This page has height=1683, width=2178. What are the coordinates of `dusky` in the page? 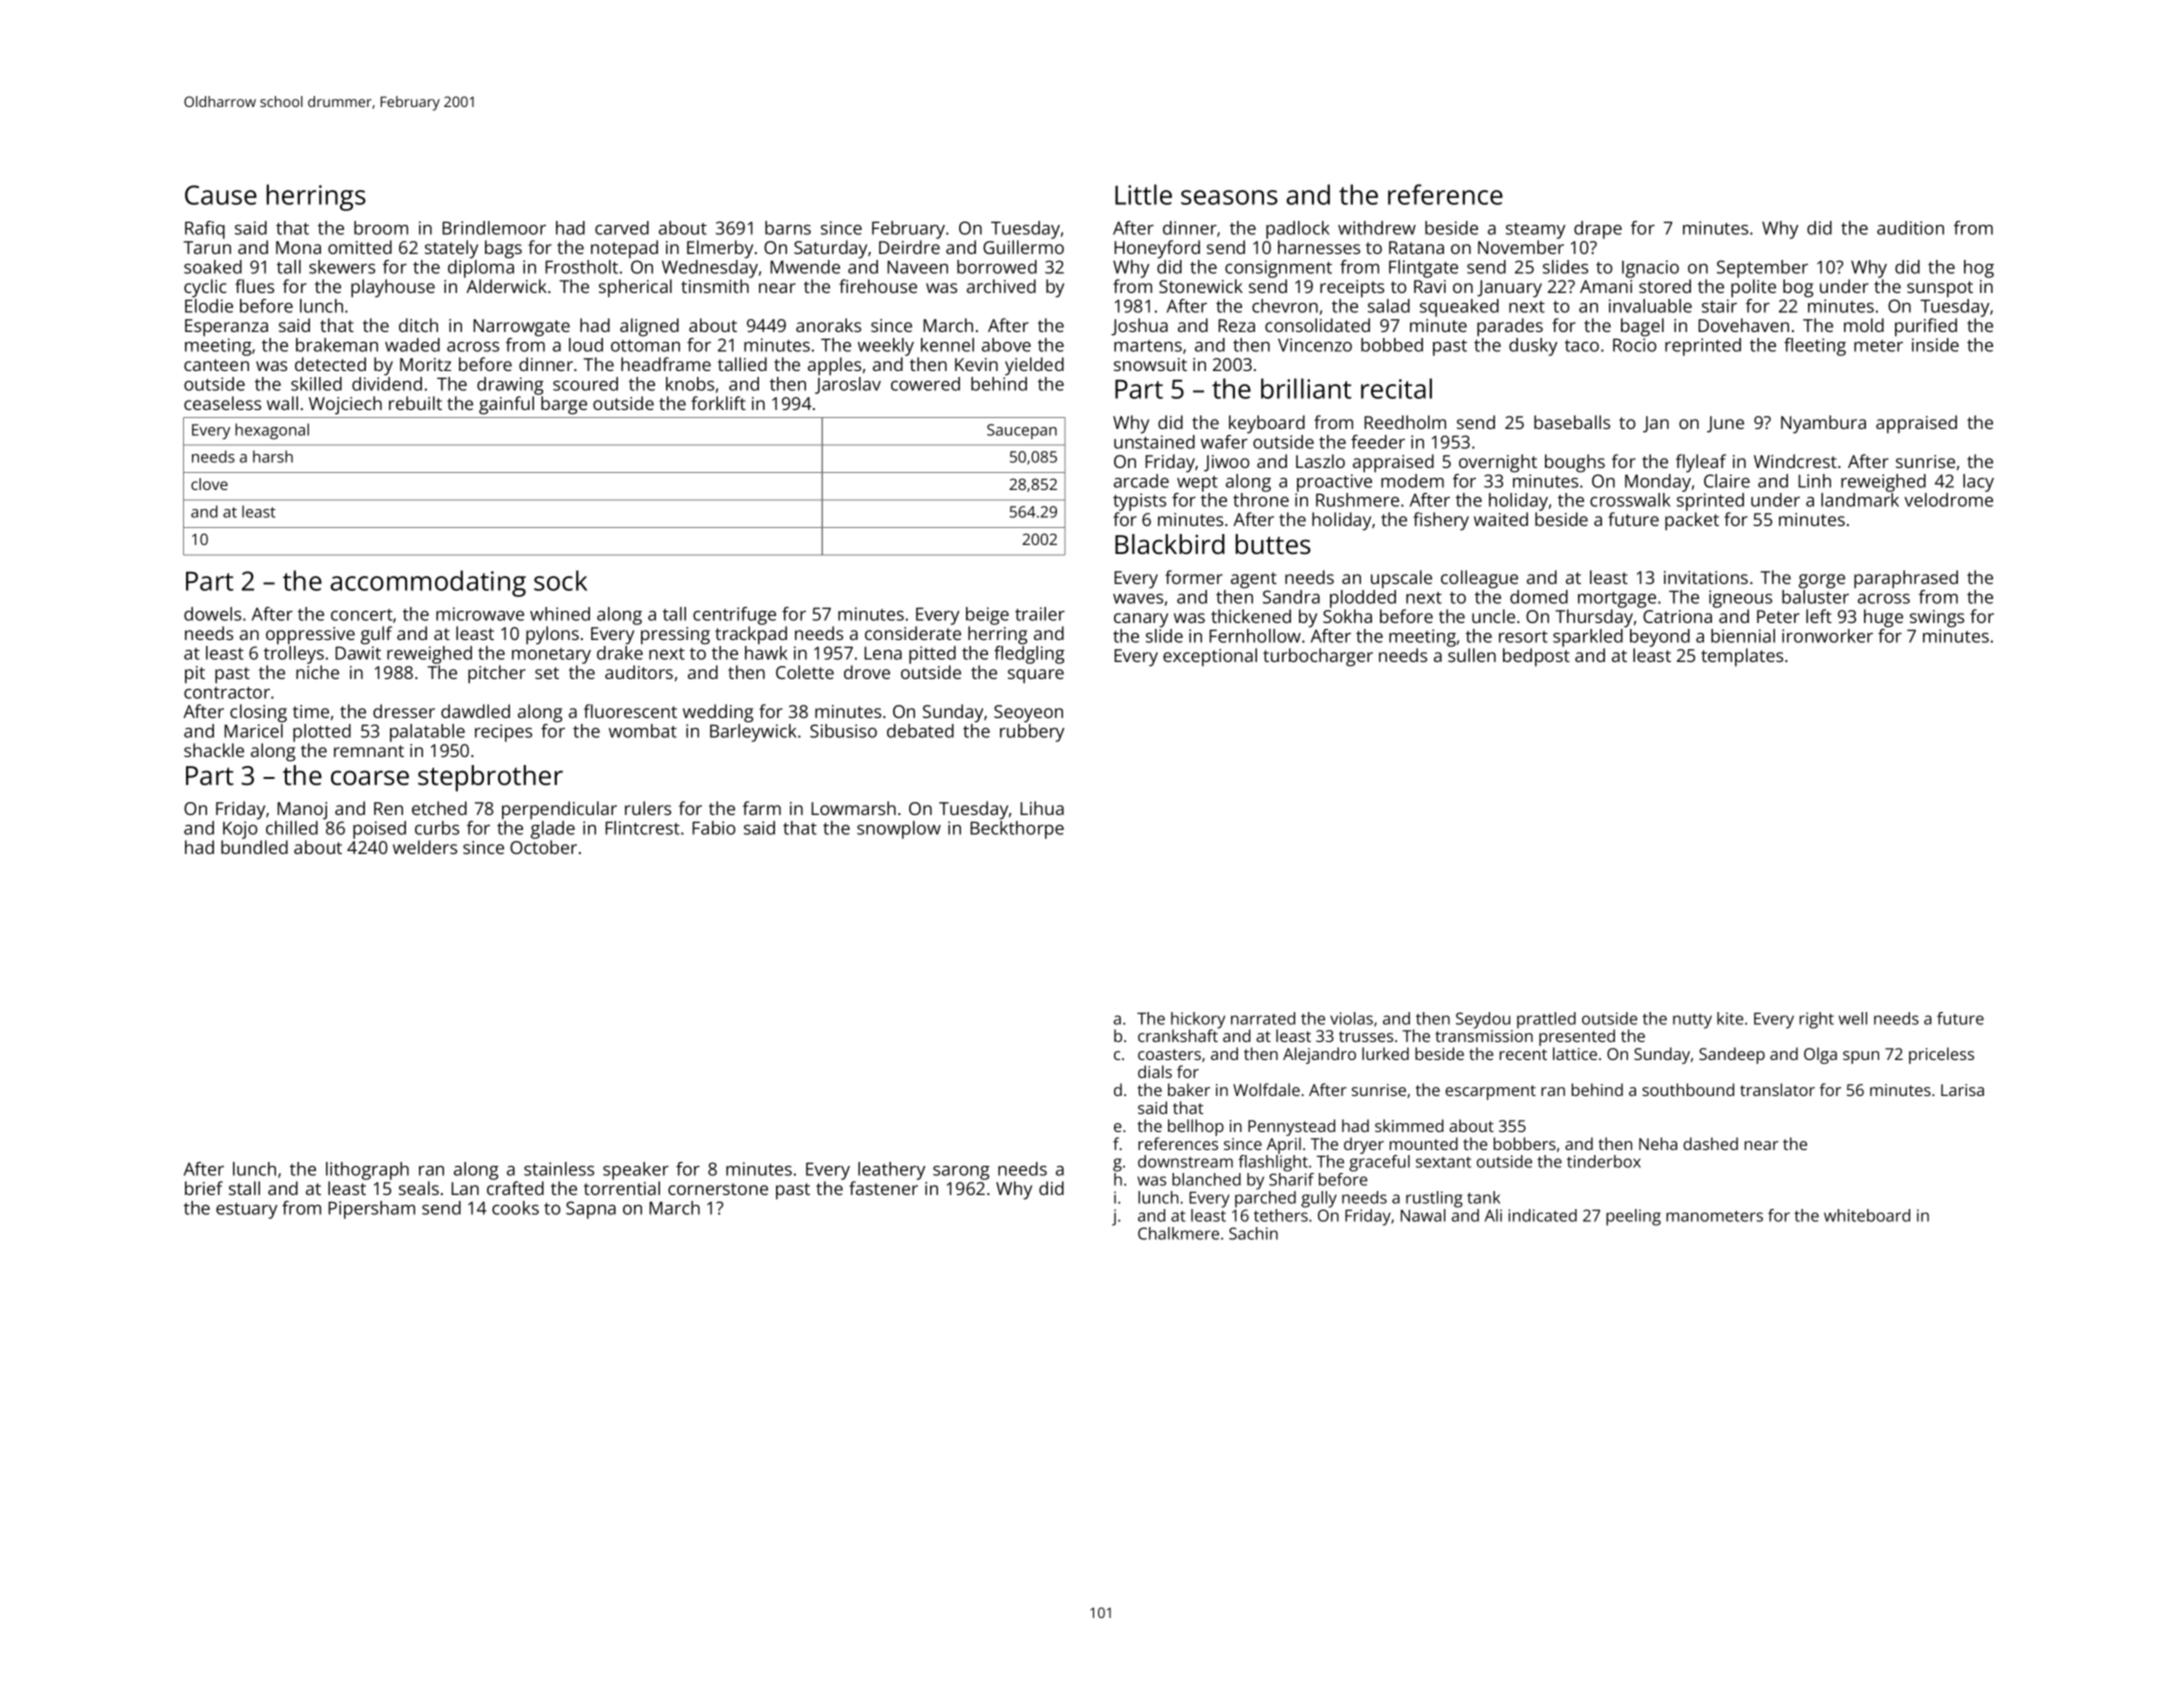 It's located at (1533, 347).
